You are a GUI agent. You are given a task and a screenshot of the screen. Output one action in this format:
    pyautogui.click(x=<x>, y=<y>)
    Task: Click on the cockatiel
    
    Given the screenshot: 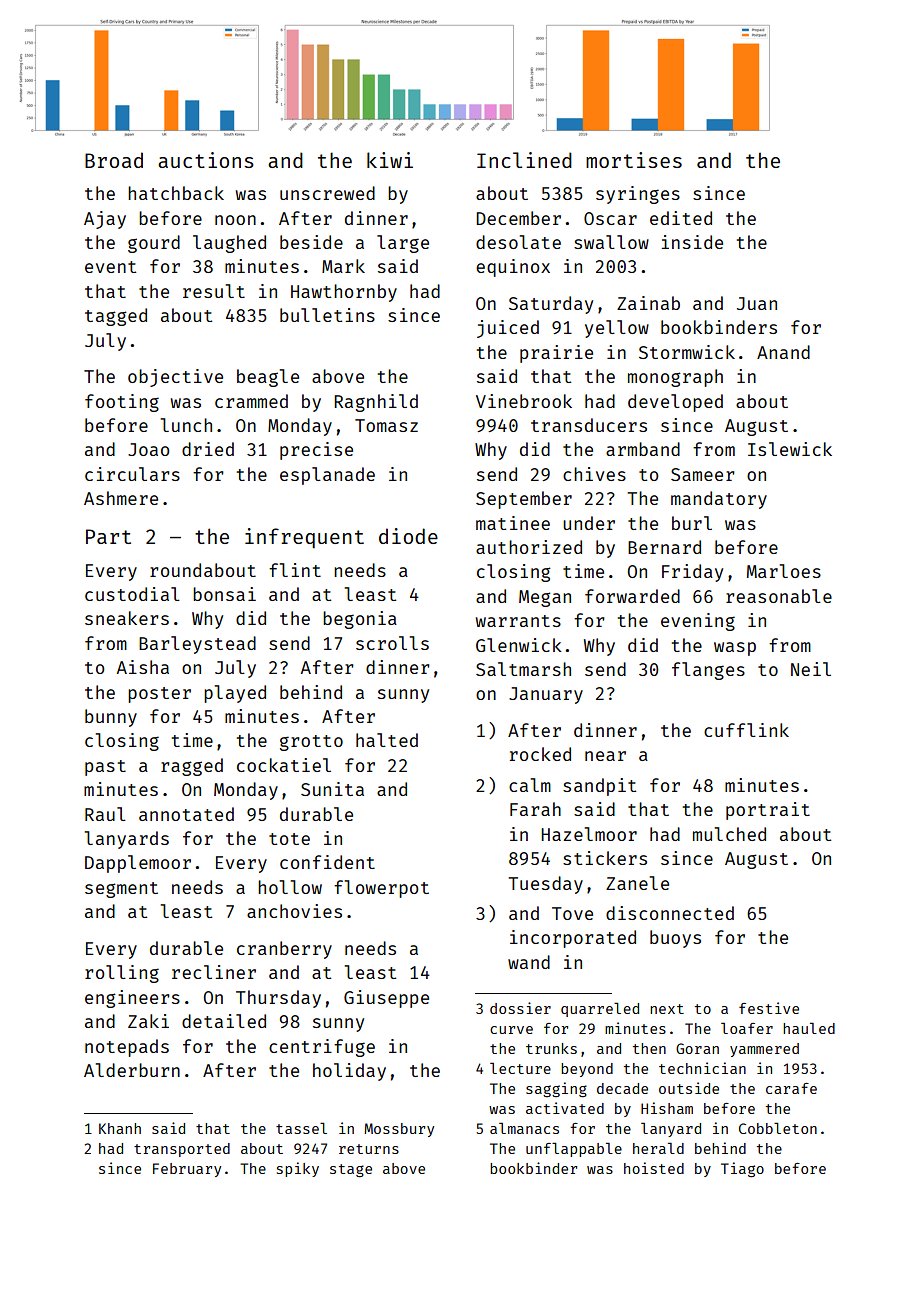 What is the action you would take?
    pyautogui.click(x=284, y=765)
